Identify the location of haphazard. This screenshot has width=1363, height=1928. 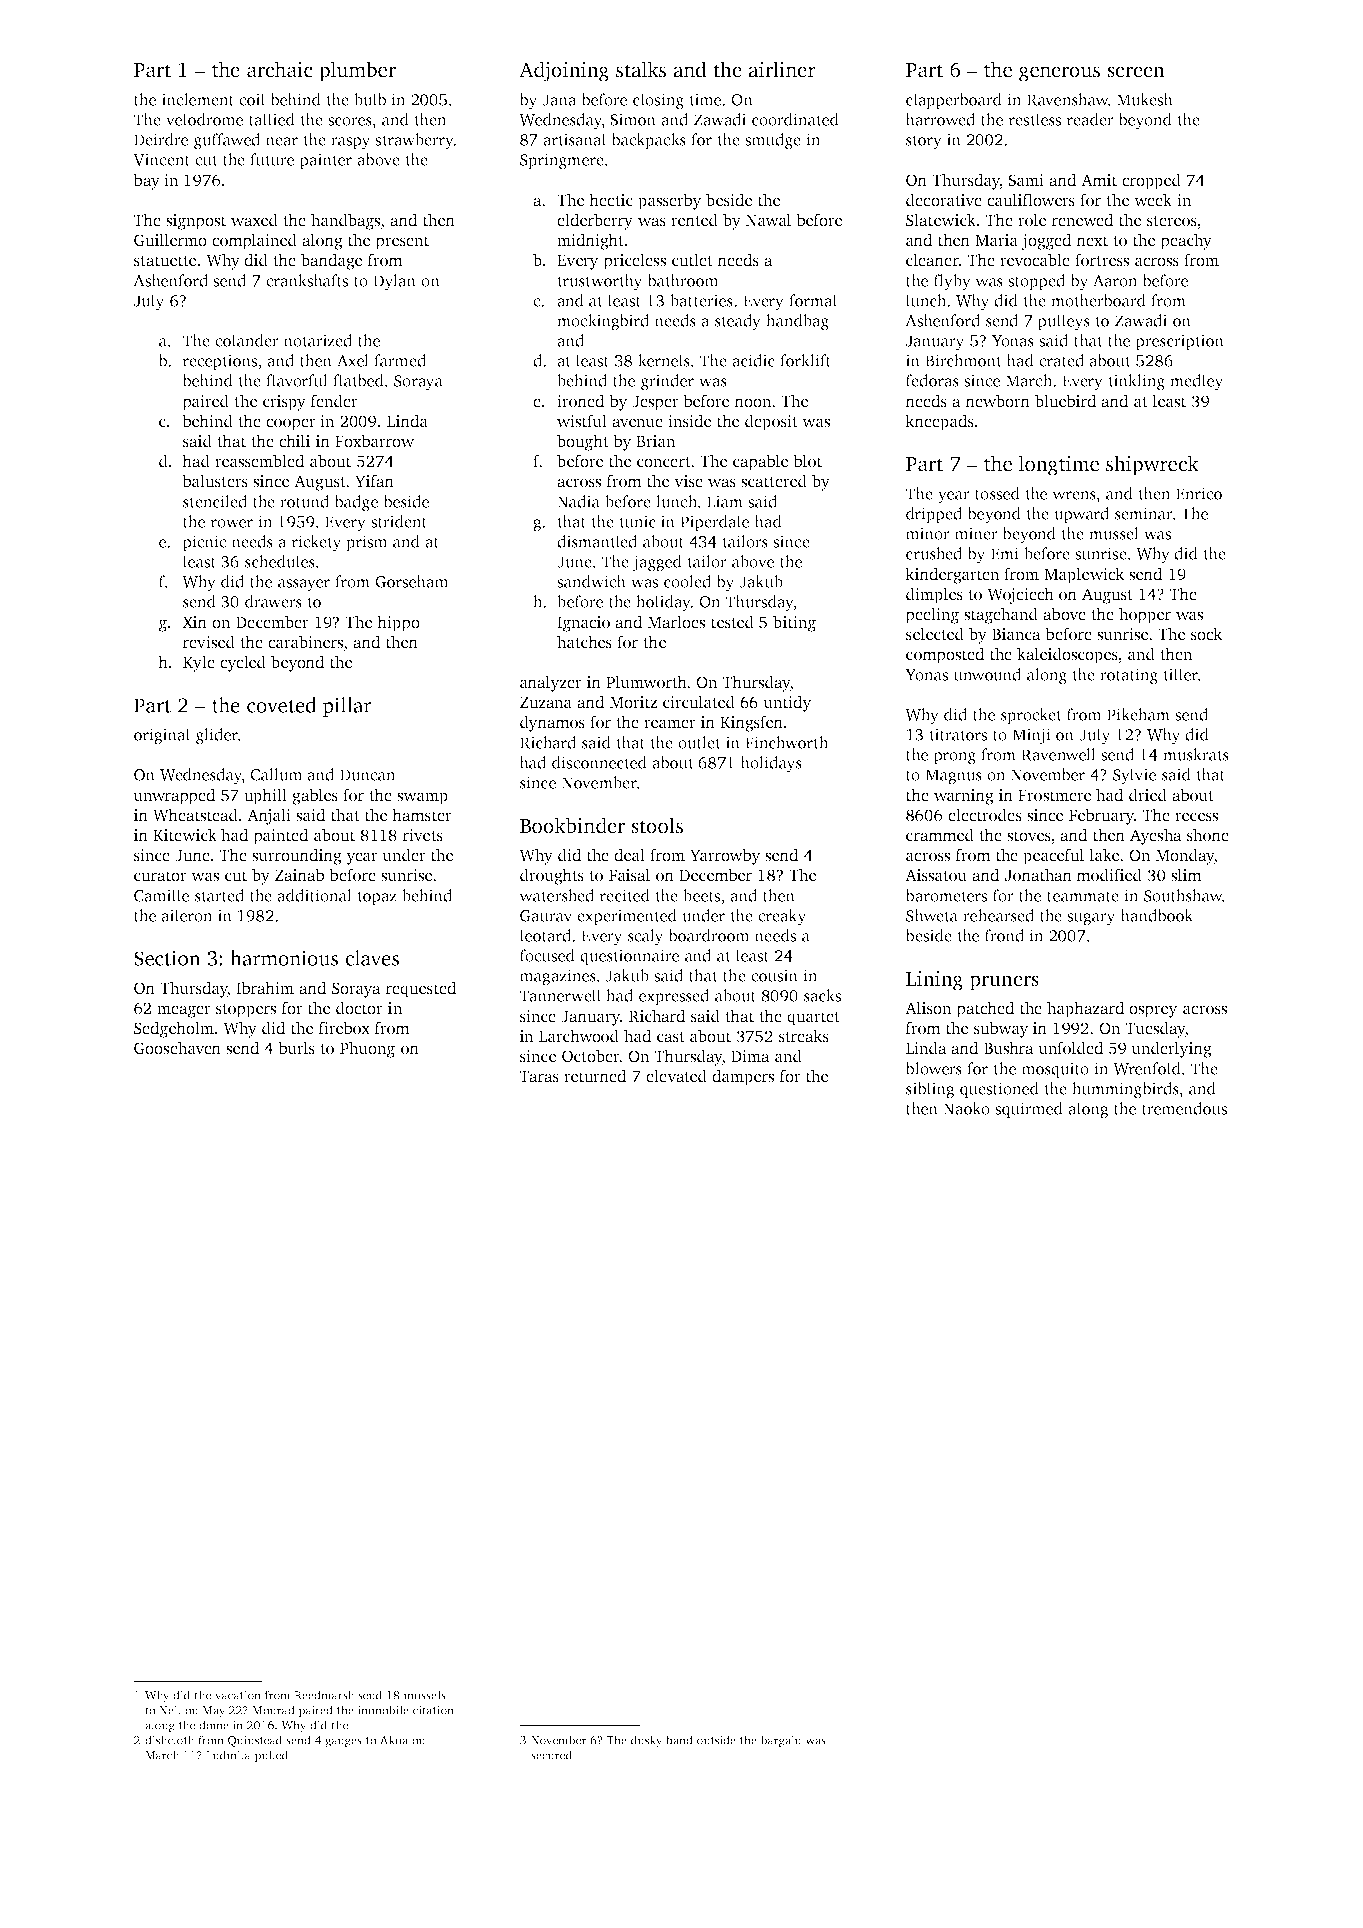
(1085, 1009).
